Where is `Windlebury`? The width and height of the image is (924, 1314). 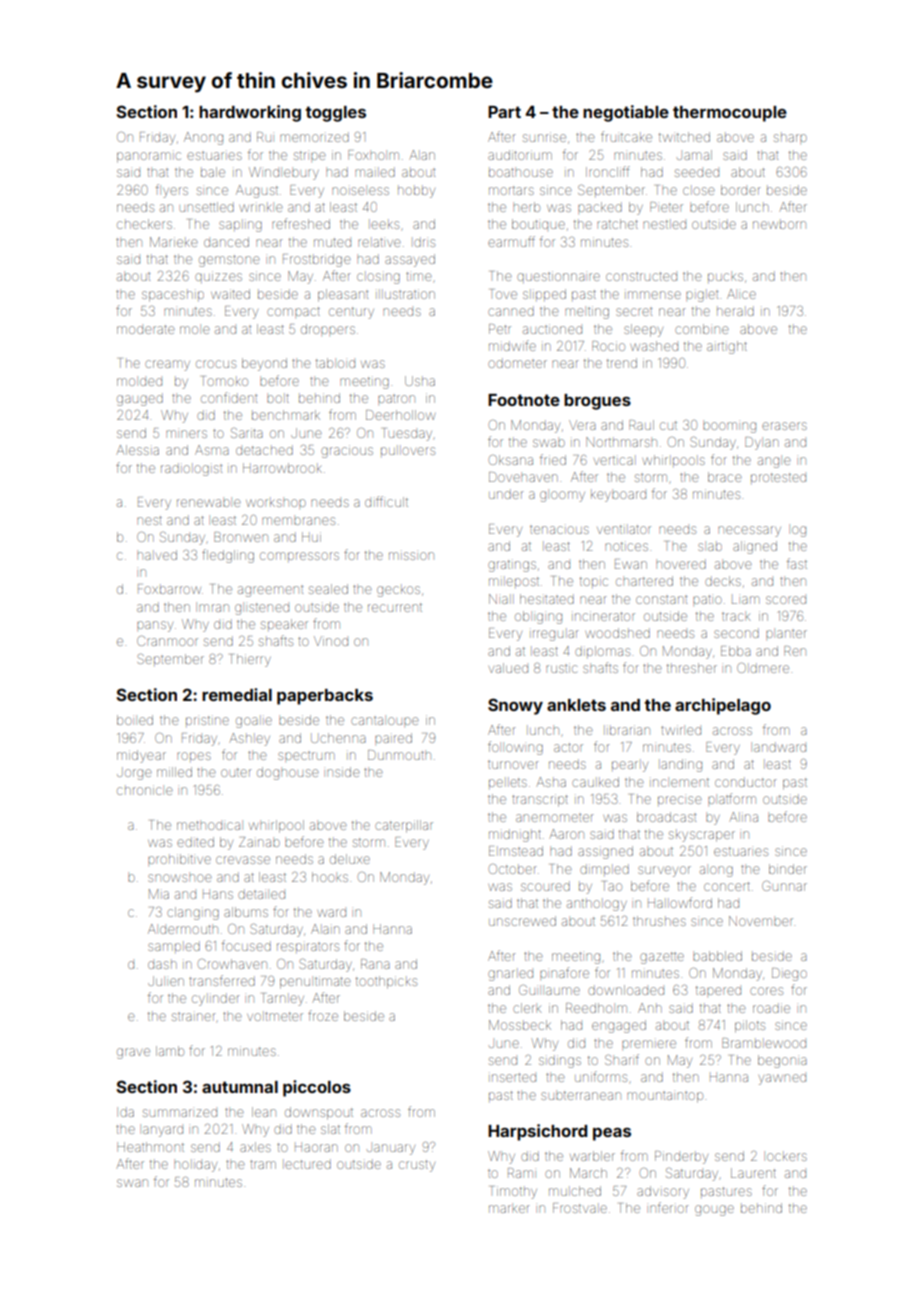 Windlebury is located at coordinates (284, 173).
